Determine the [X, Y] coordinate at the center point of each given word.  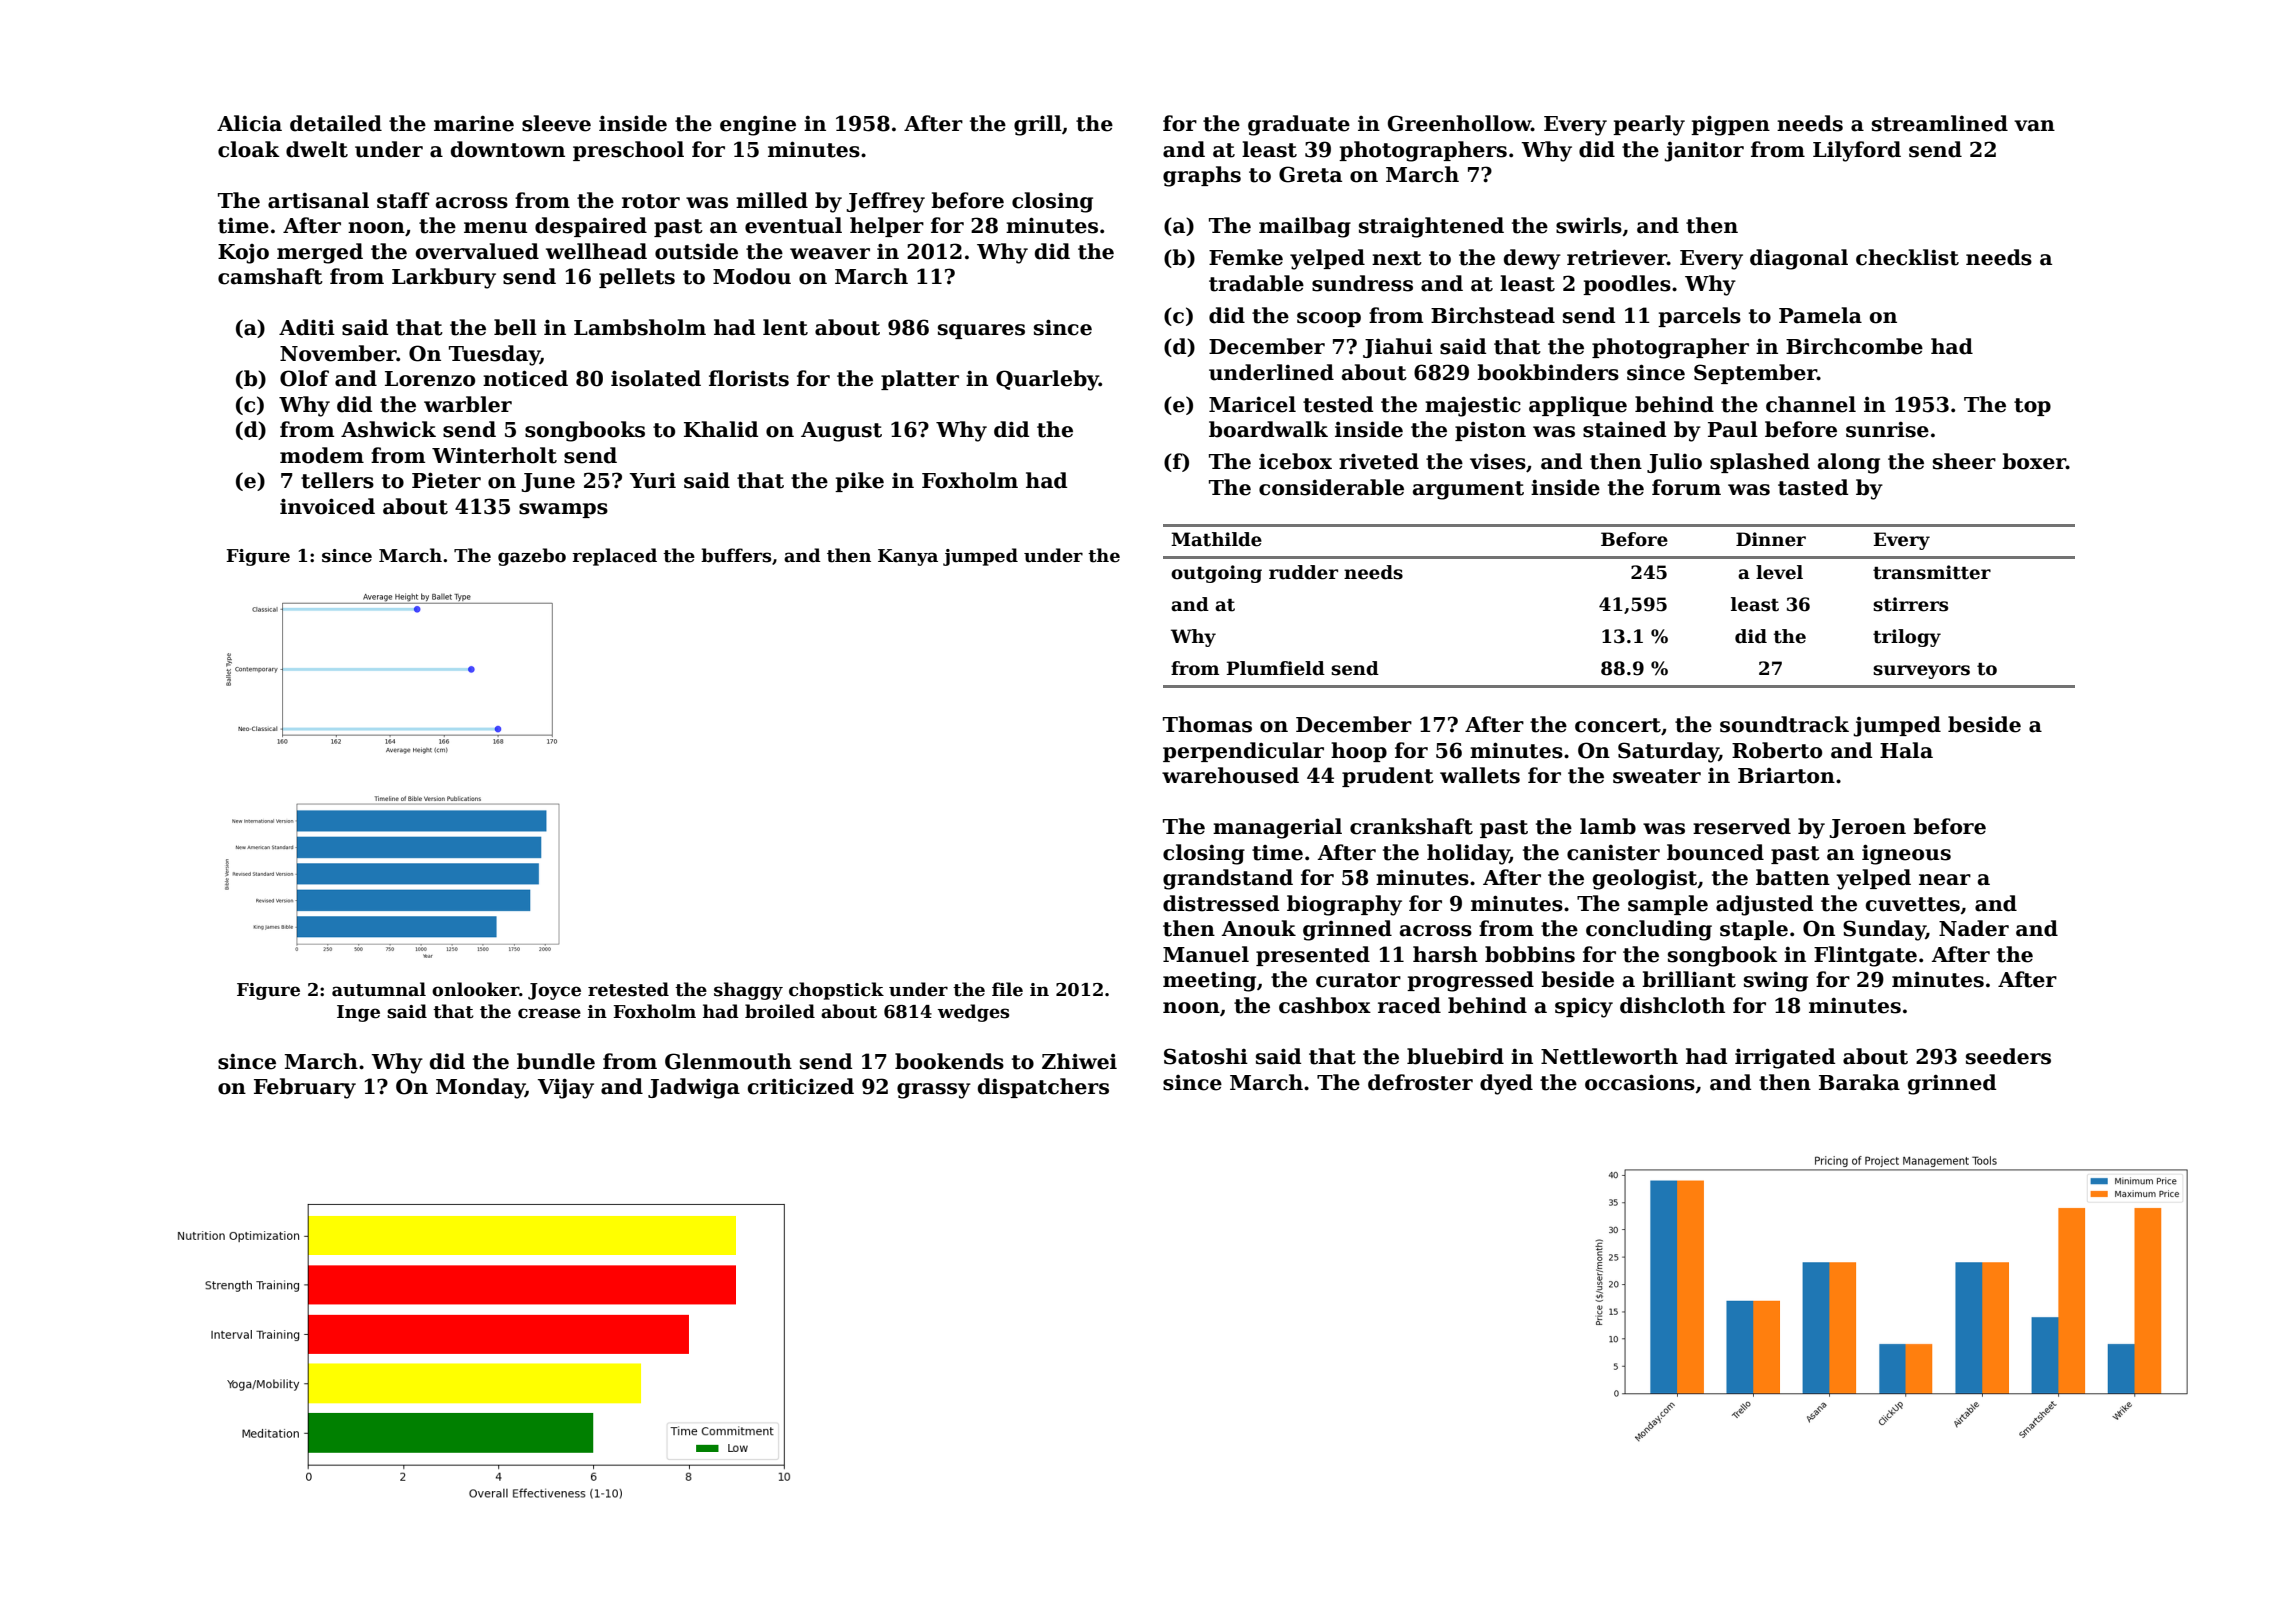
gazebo [532, 557]
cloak [249, 149]
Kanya [908, 557]
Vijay [566, 1088]
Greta [1310, 174]
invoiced [327, 506]
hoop [1359, 752]
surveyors [1921, 672]
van [2034, 126]
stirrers [1910, 604]
